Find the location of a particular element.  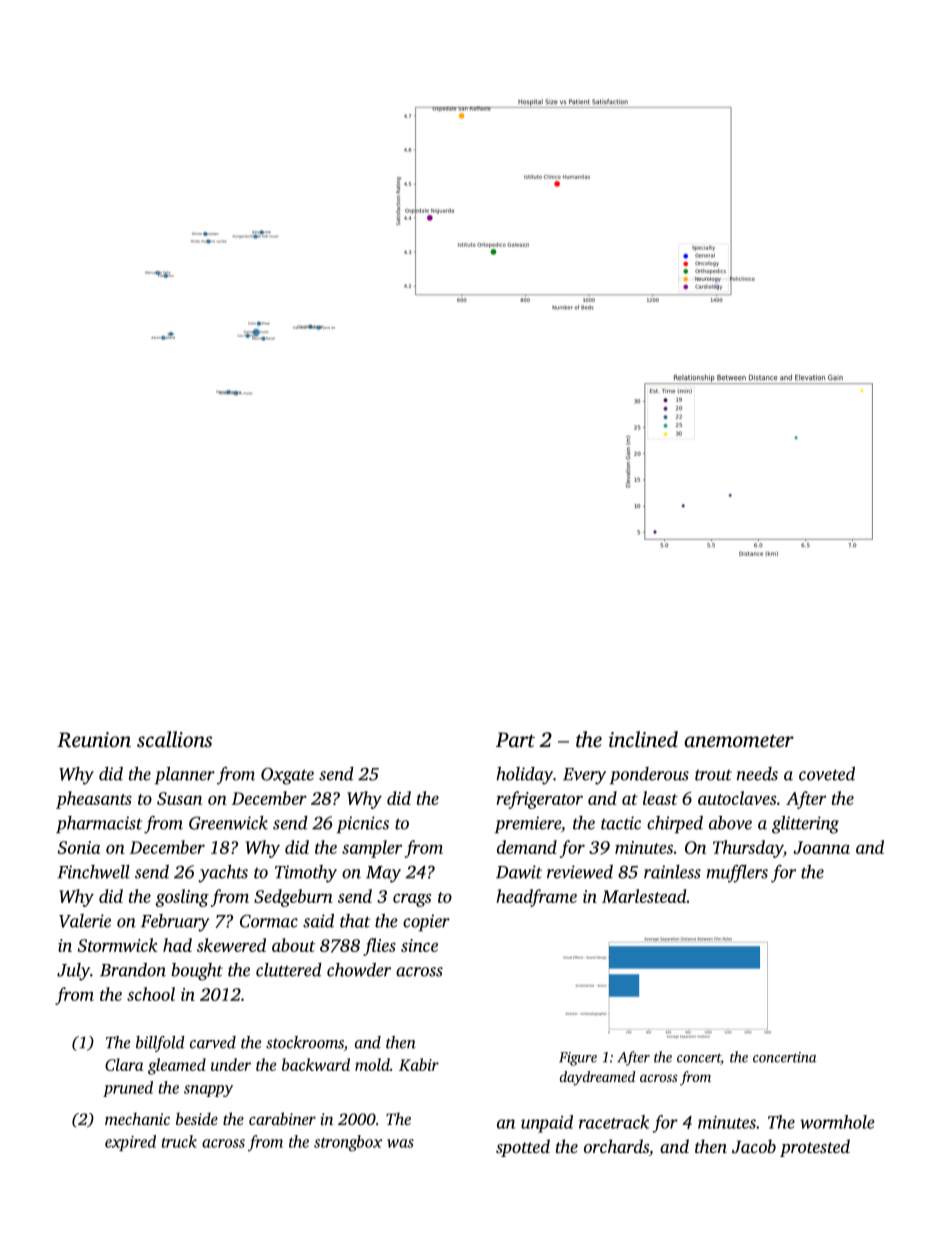

wormhole is located at coordinates (837, 1122).
